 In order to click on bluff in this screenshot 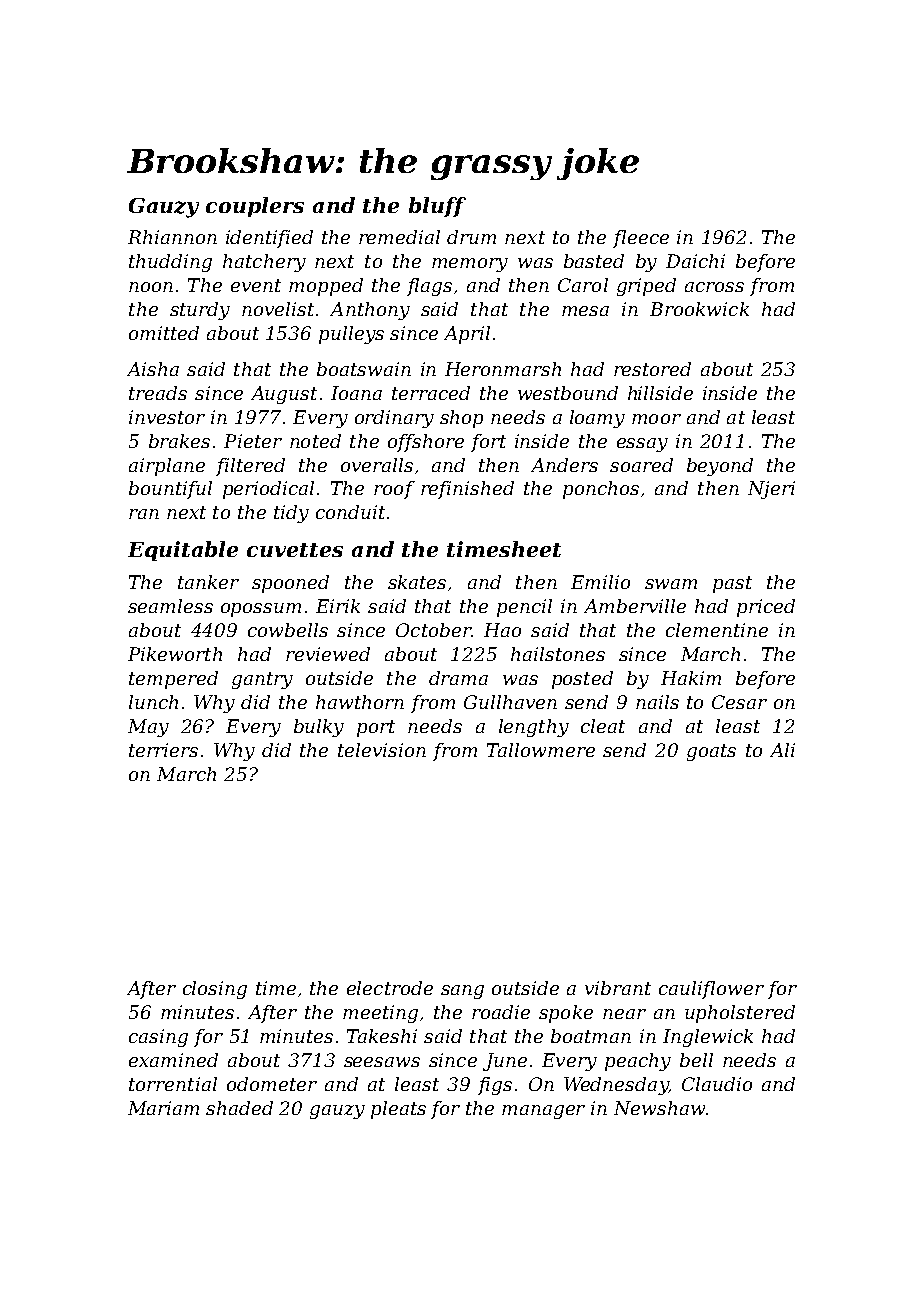, I will do `click(437, 207)`.
